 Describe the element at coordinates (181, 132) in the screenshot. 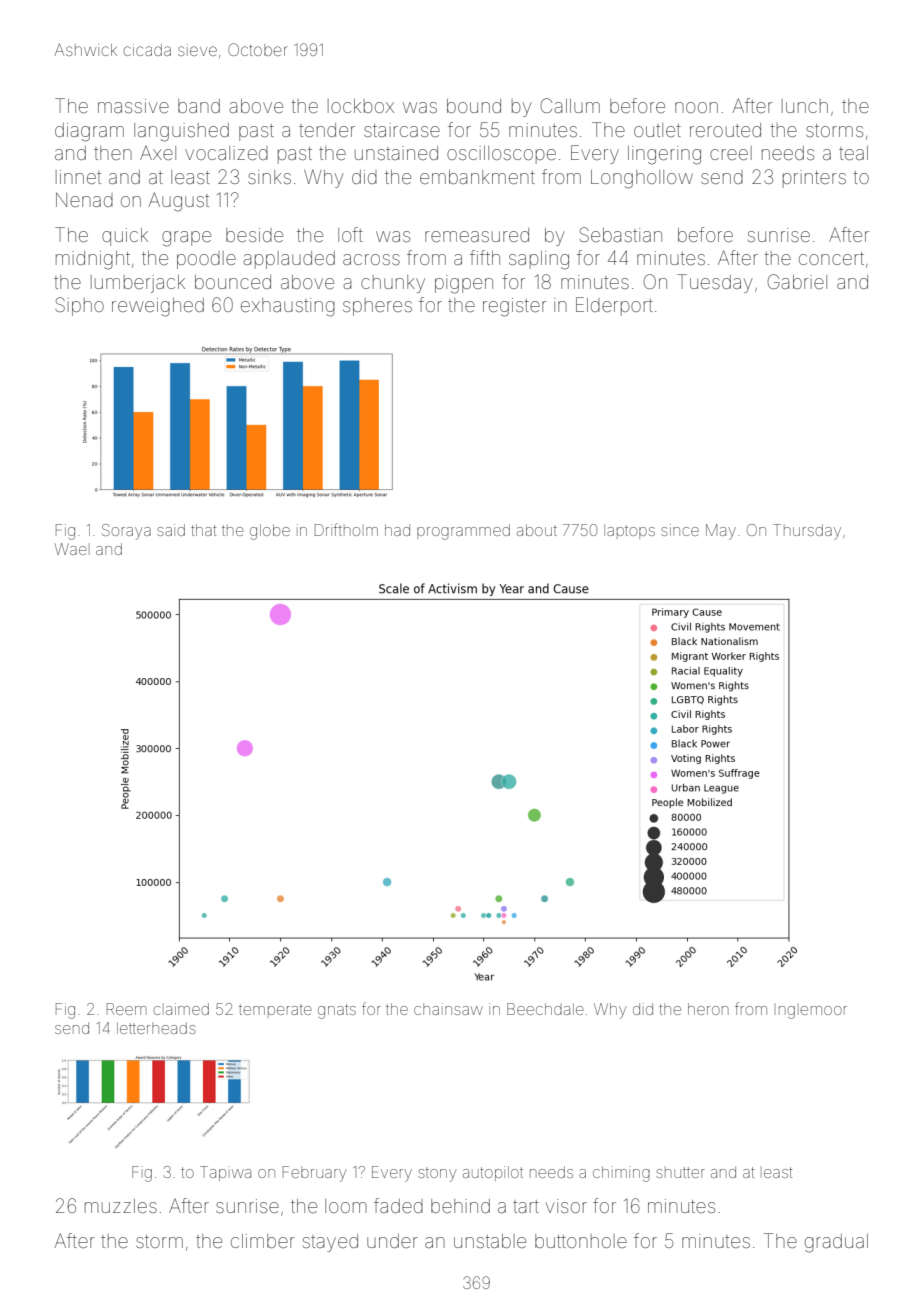

I see `languished` at that location.
